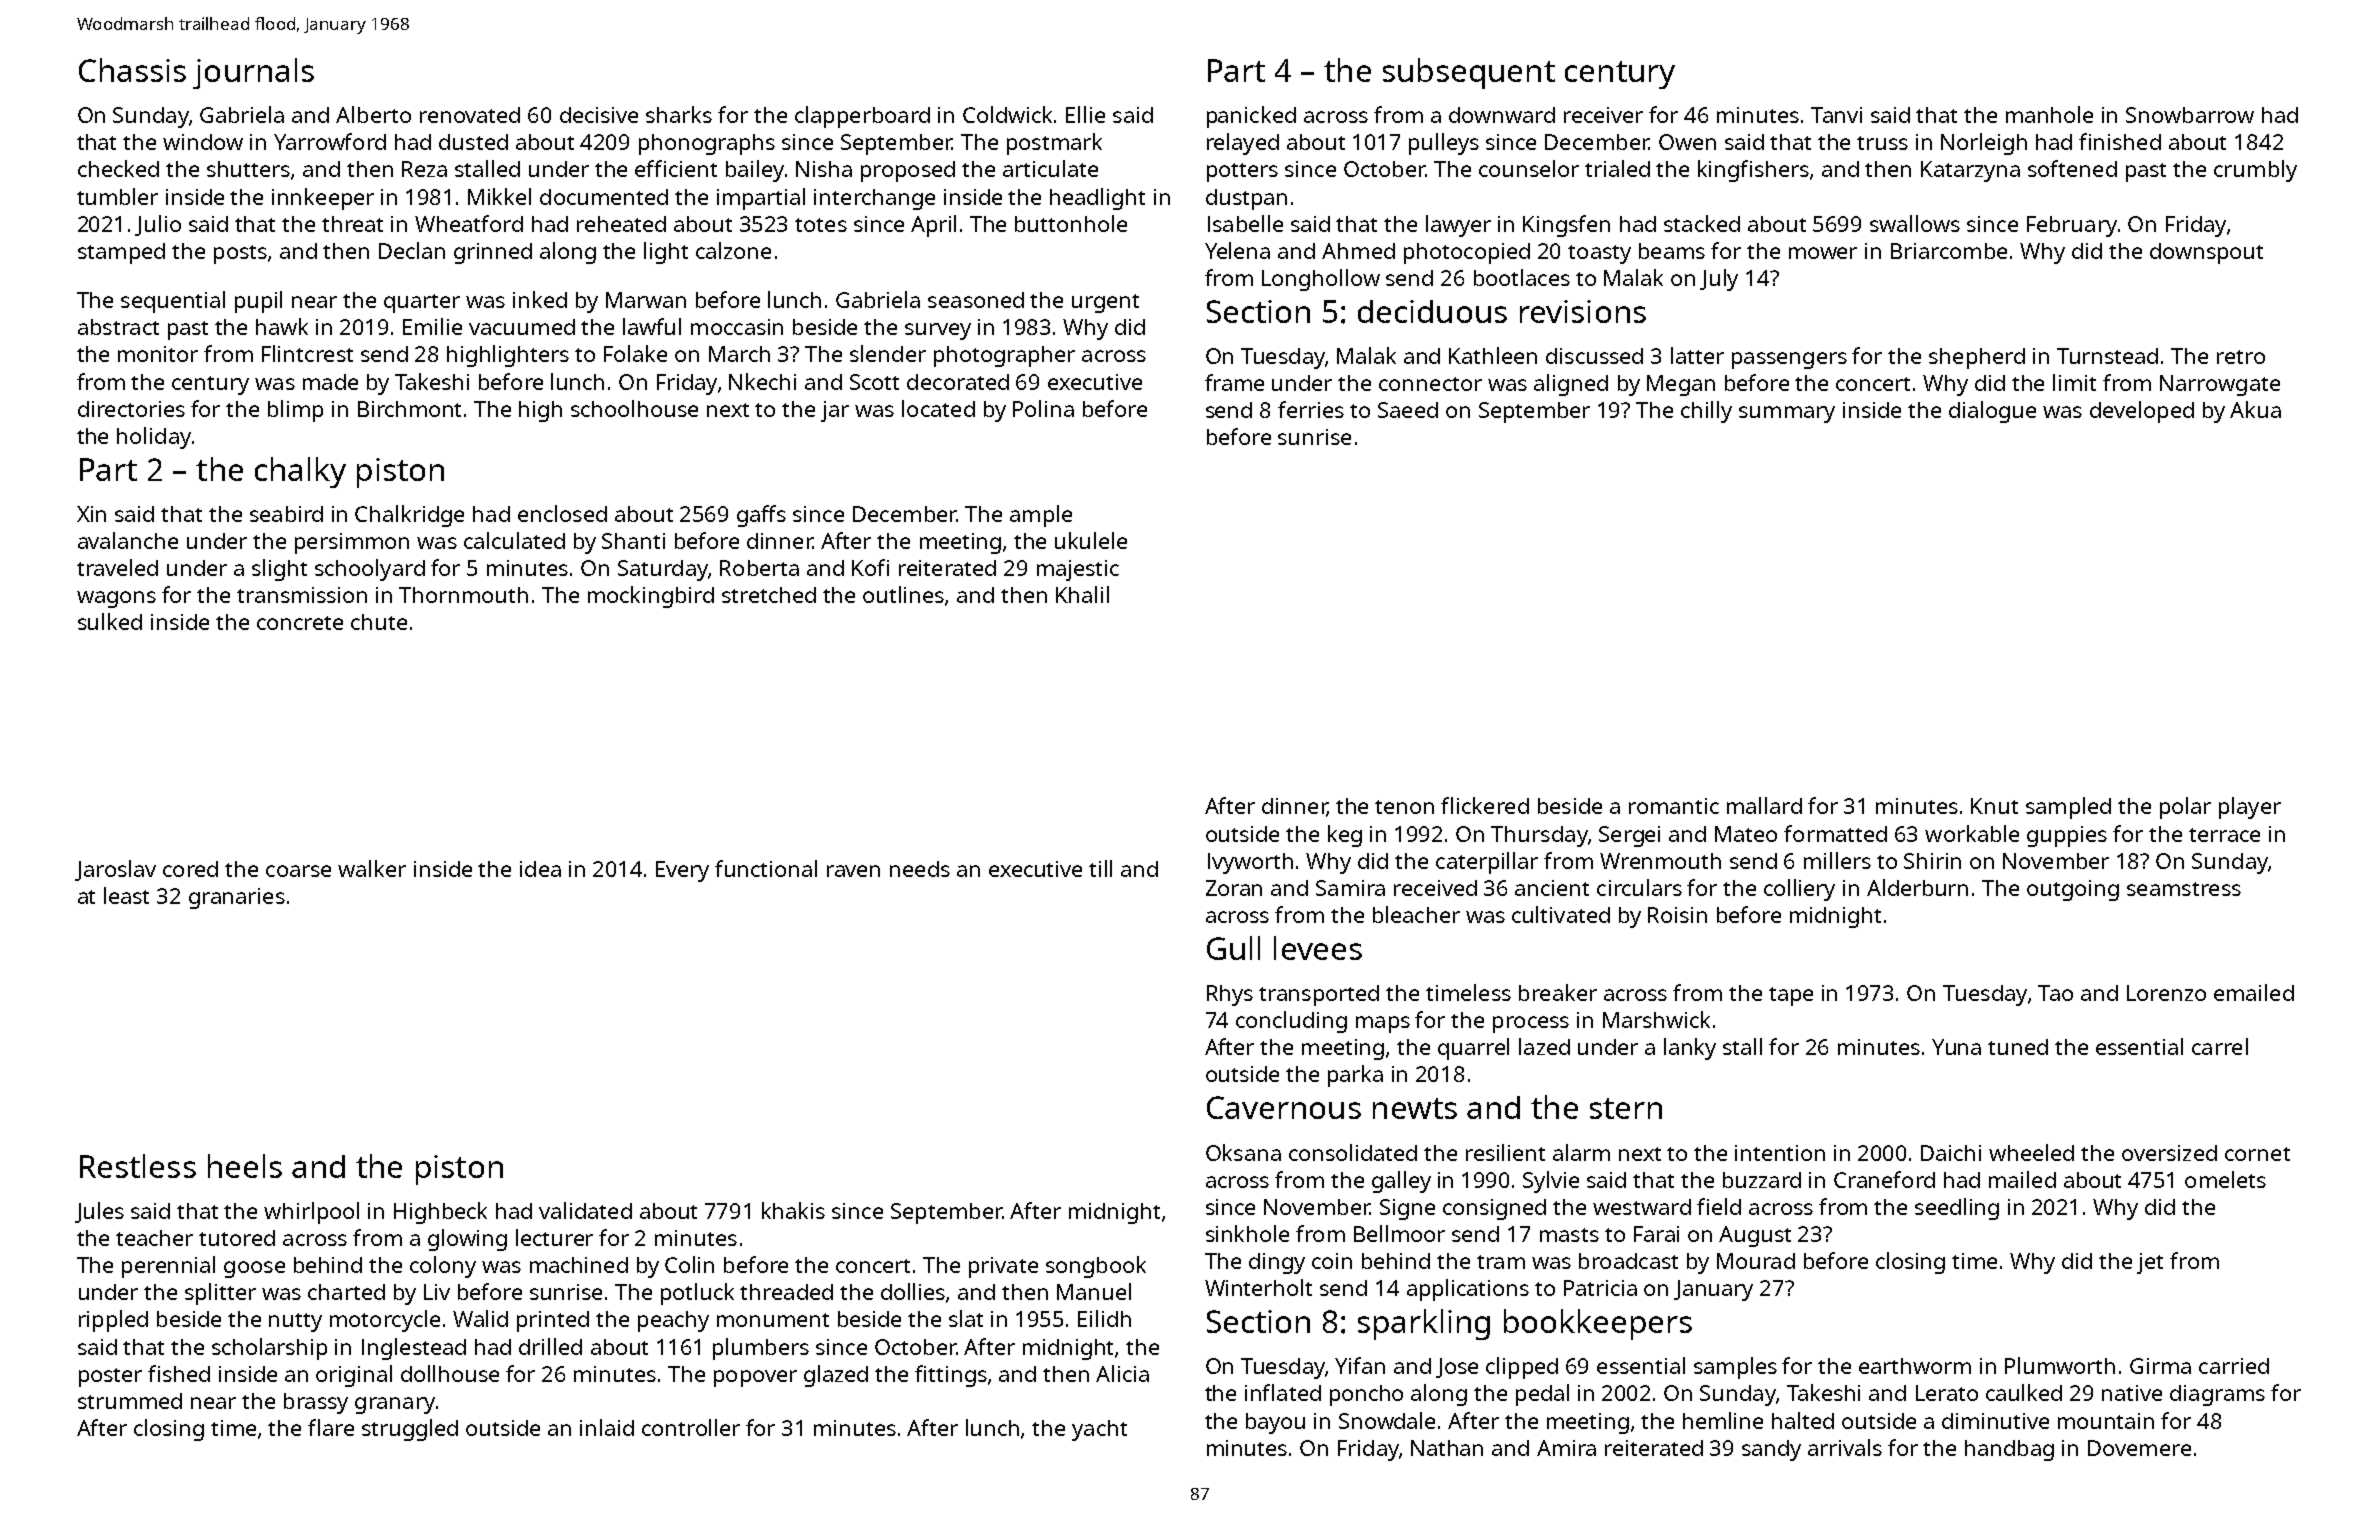 This screenshot has height=1540, width=2380. I want to click on coarse, so click(298, 871).
